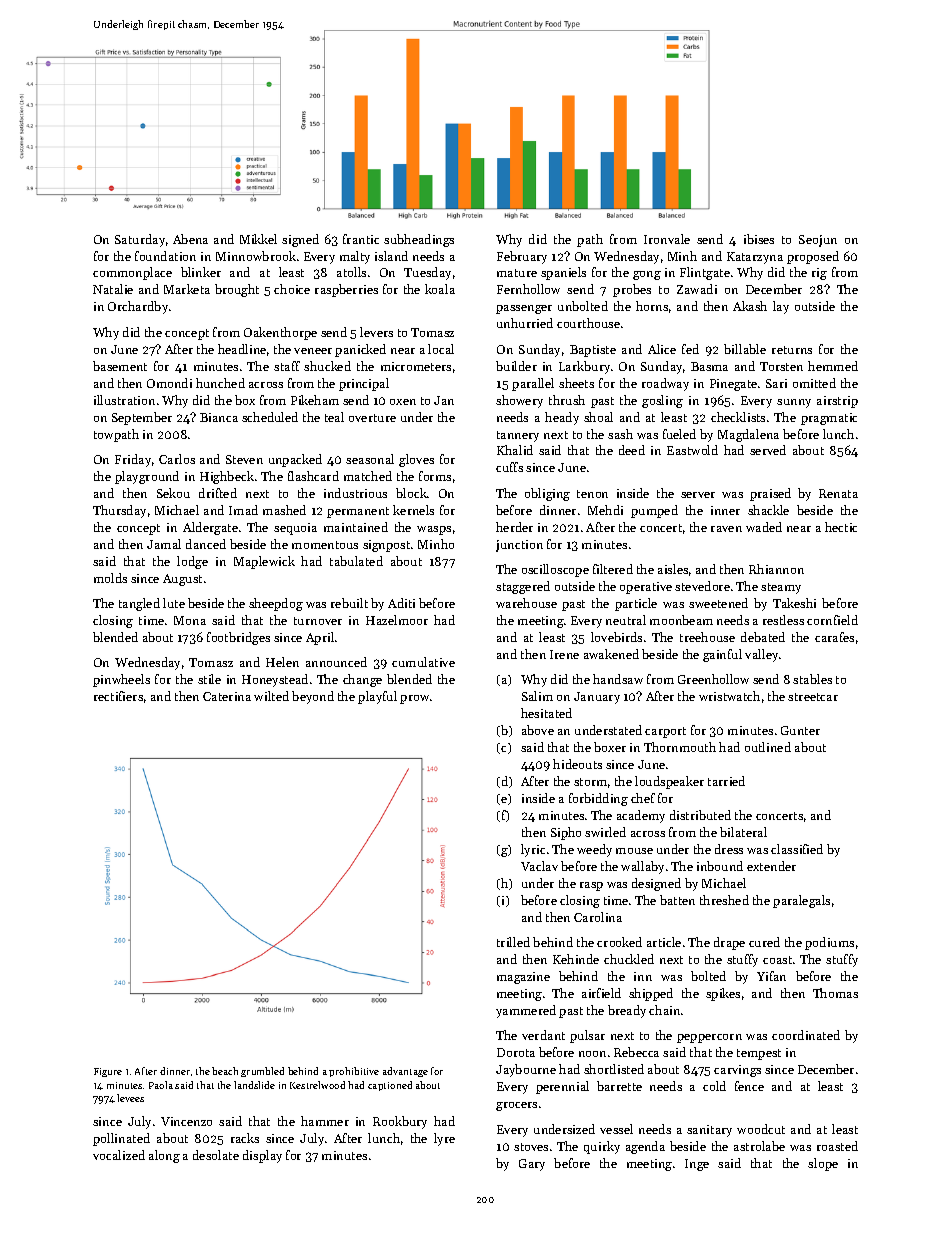  Describe the element at coordinates (759, 239) in the image. I see `ibises` at that location.
